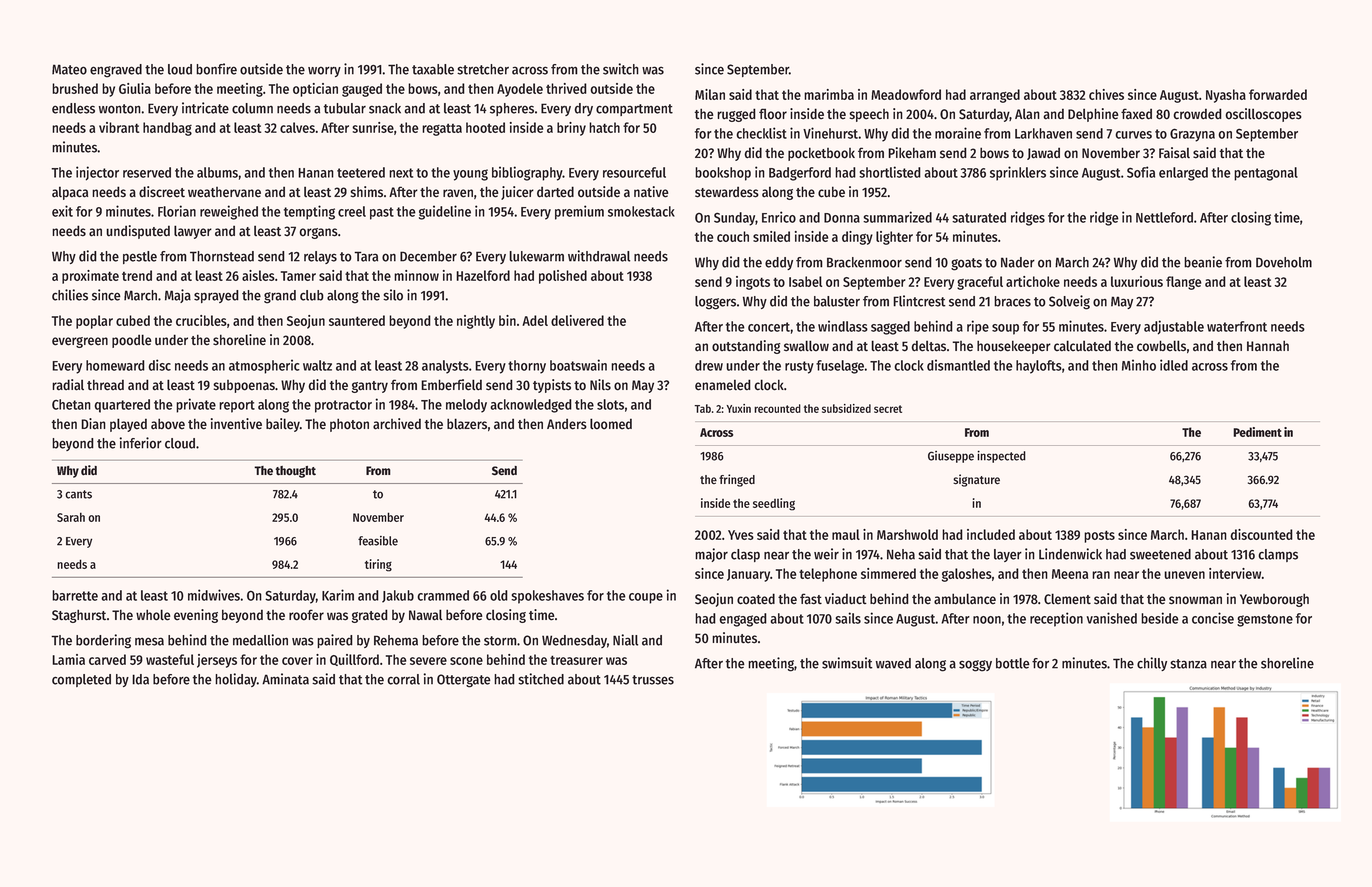 Image resolution: width=1372 pixels, height=887 pixels. I want to click on switch, so click(621, 69).
